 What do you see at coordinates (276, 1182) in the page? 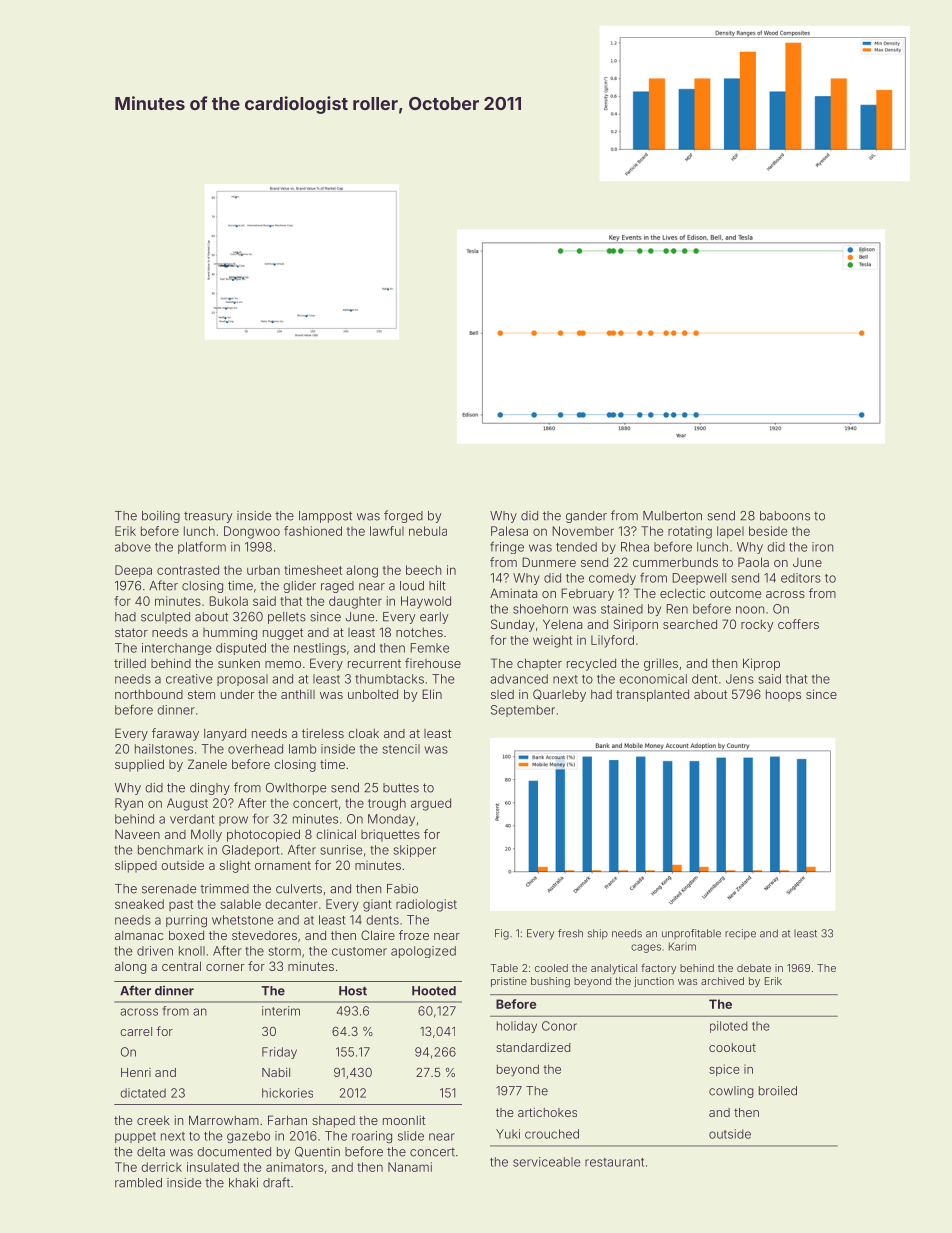
I see `draft` at bounding box center [276, 1182].
